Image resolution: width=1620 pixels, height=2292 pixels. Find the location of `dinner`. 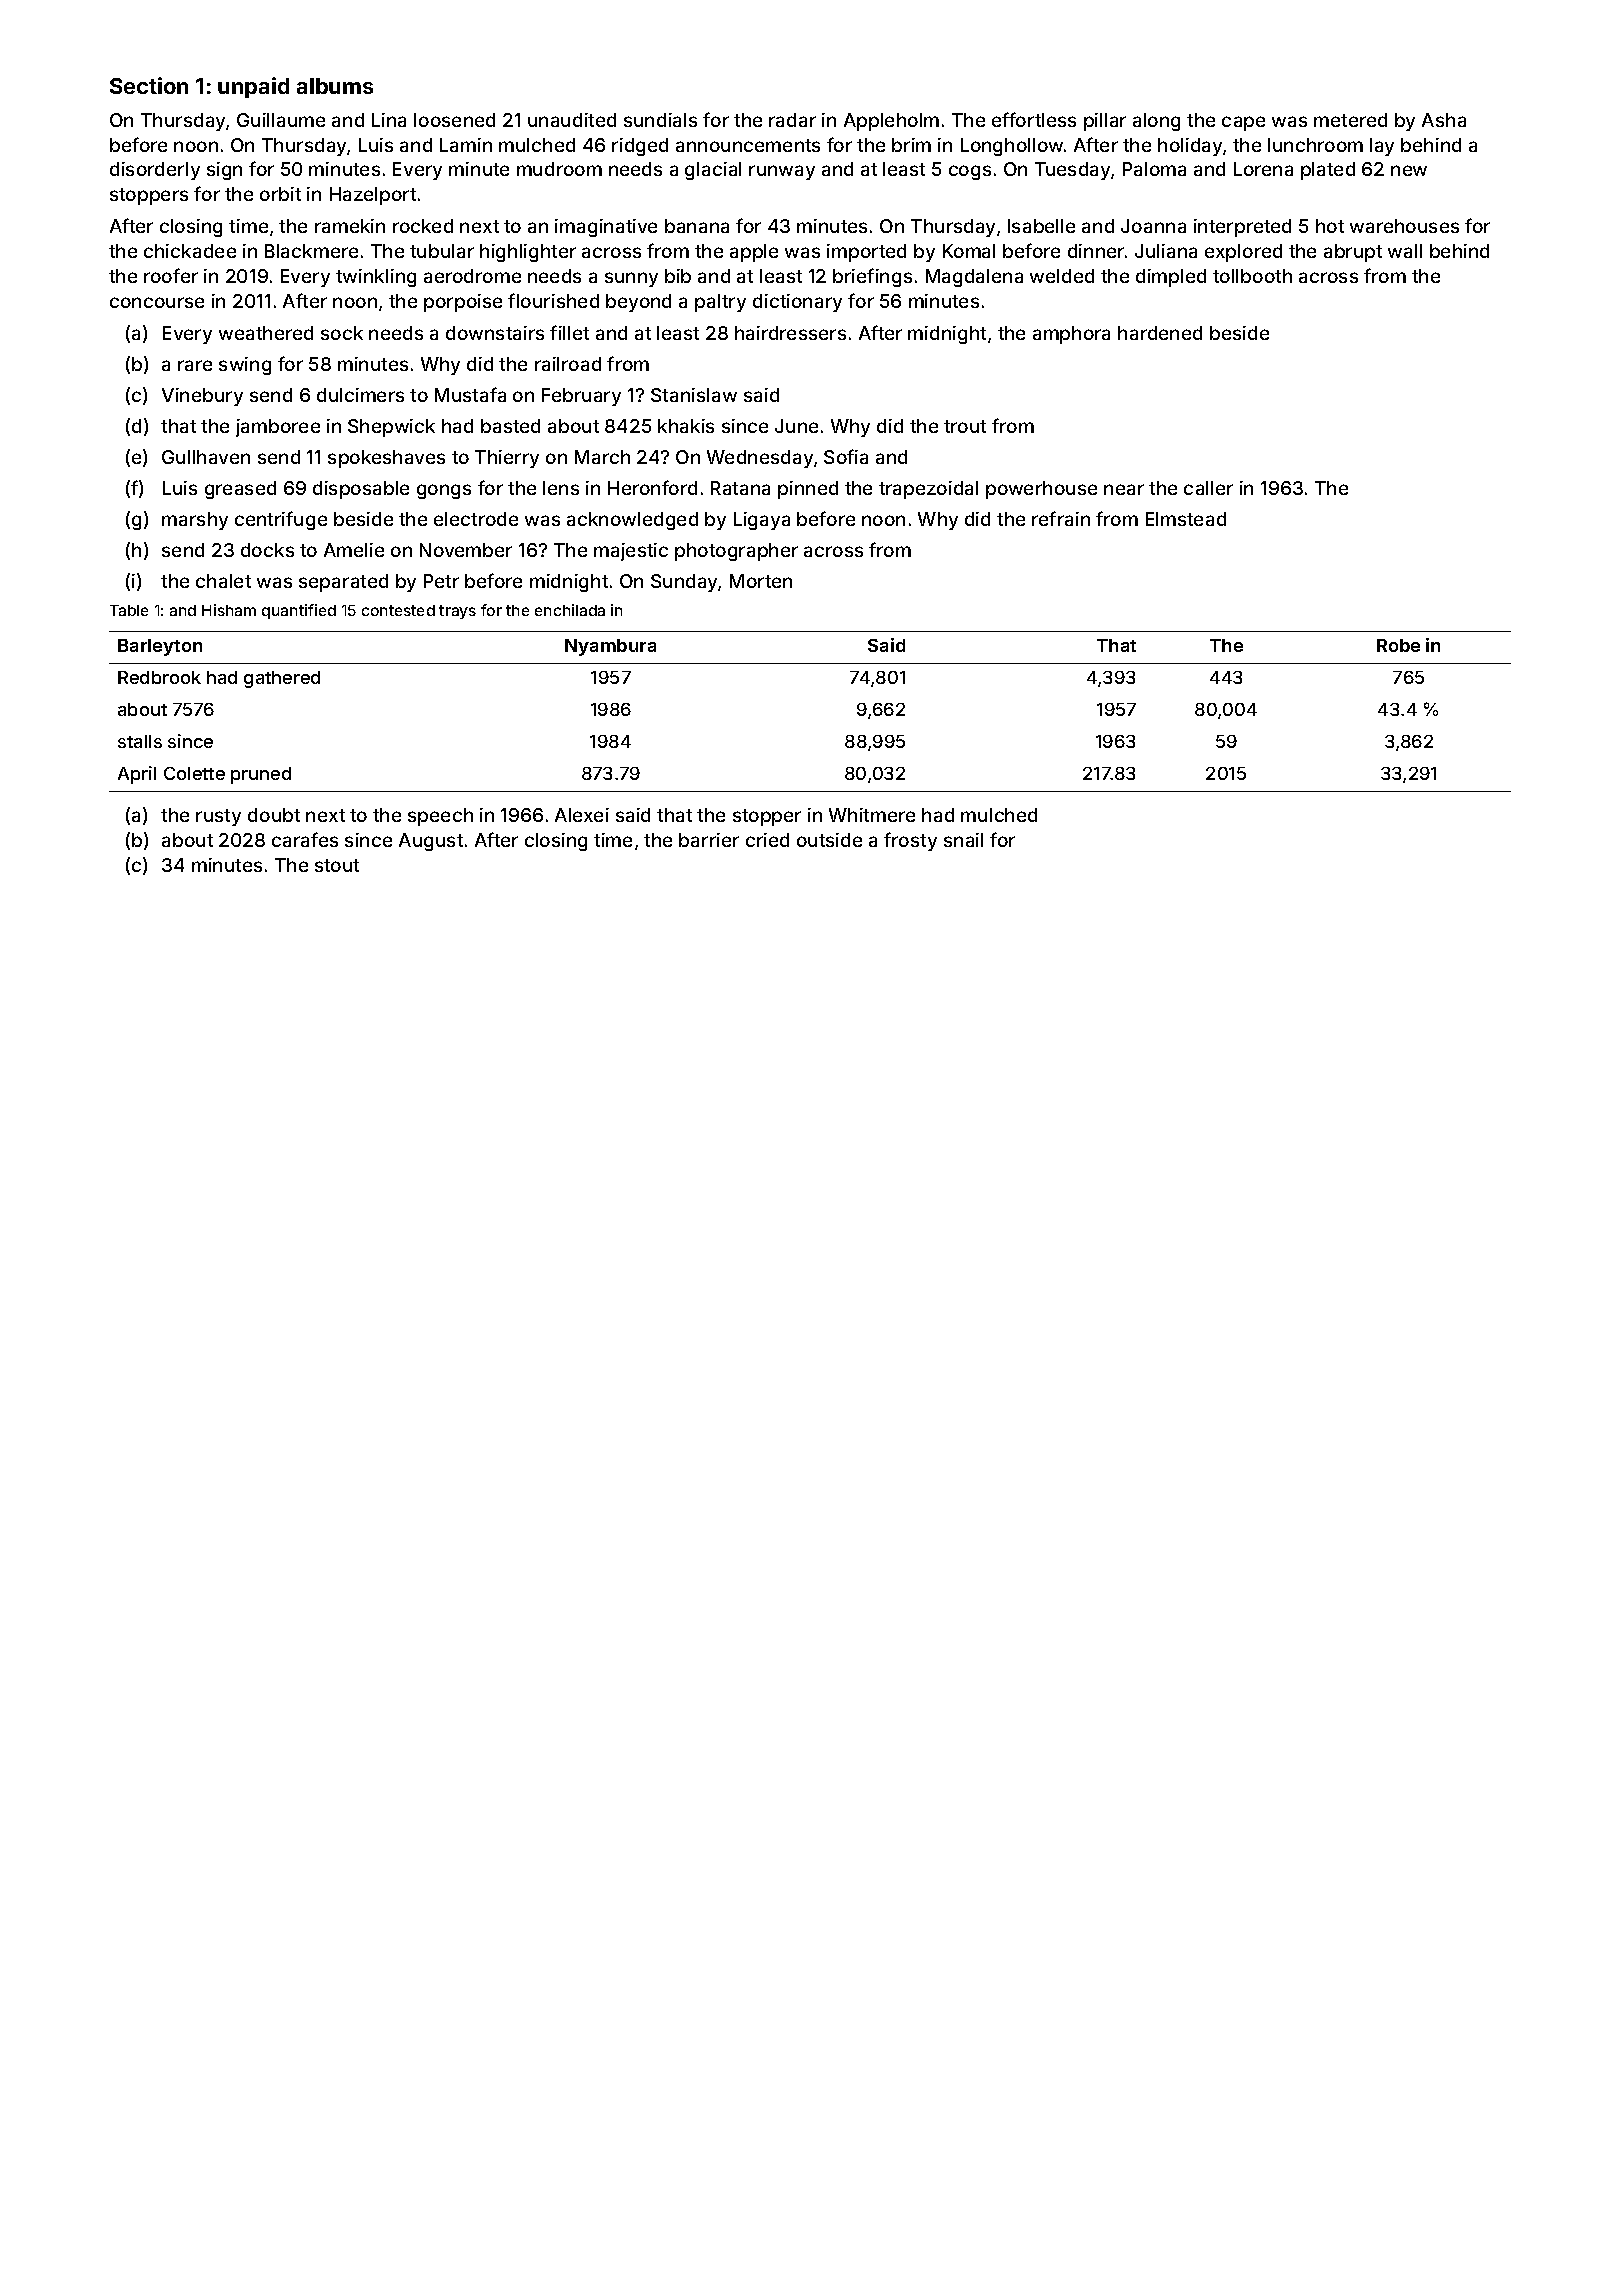

dinner is located at coordinates (1096, 251).
